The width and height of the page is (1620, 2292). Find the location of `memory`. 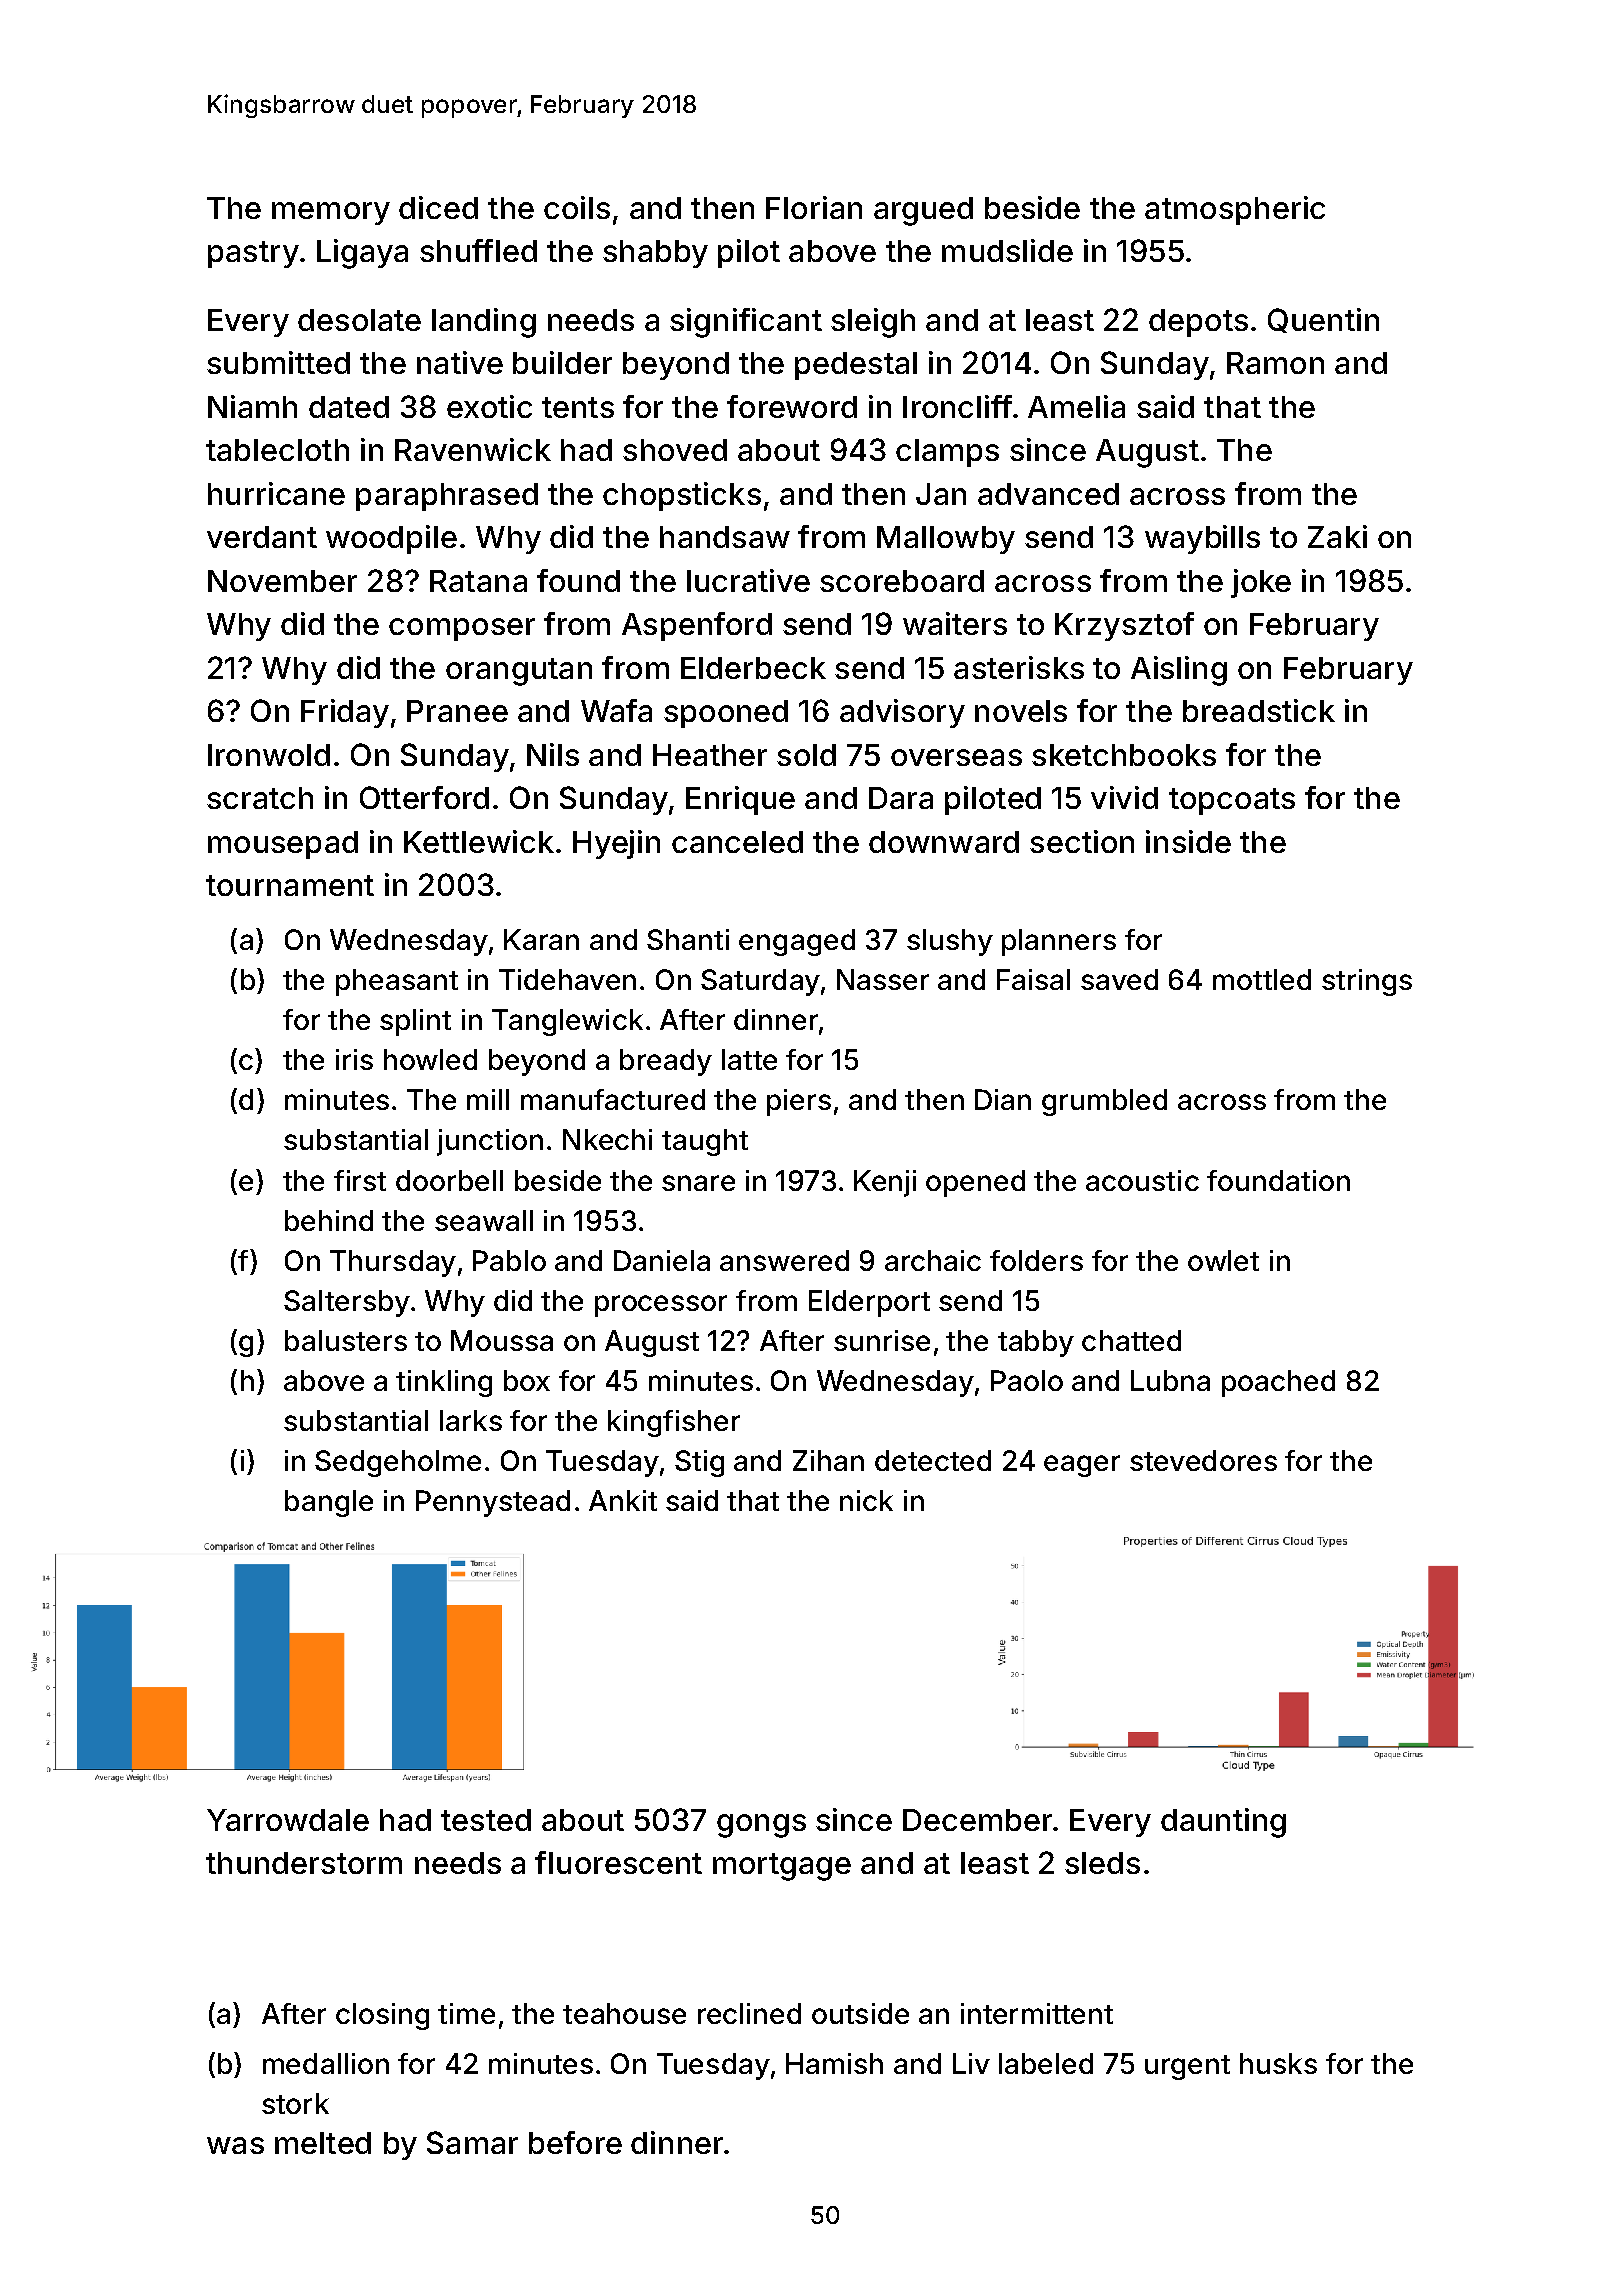

memory is located at coordinates (331, 213).
